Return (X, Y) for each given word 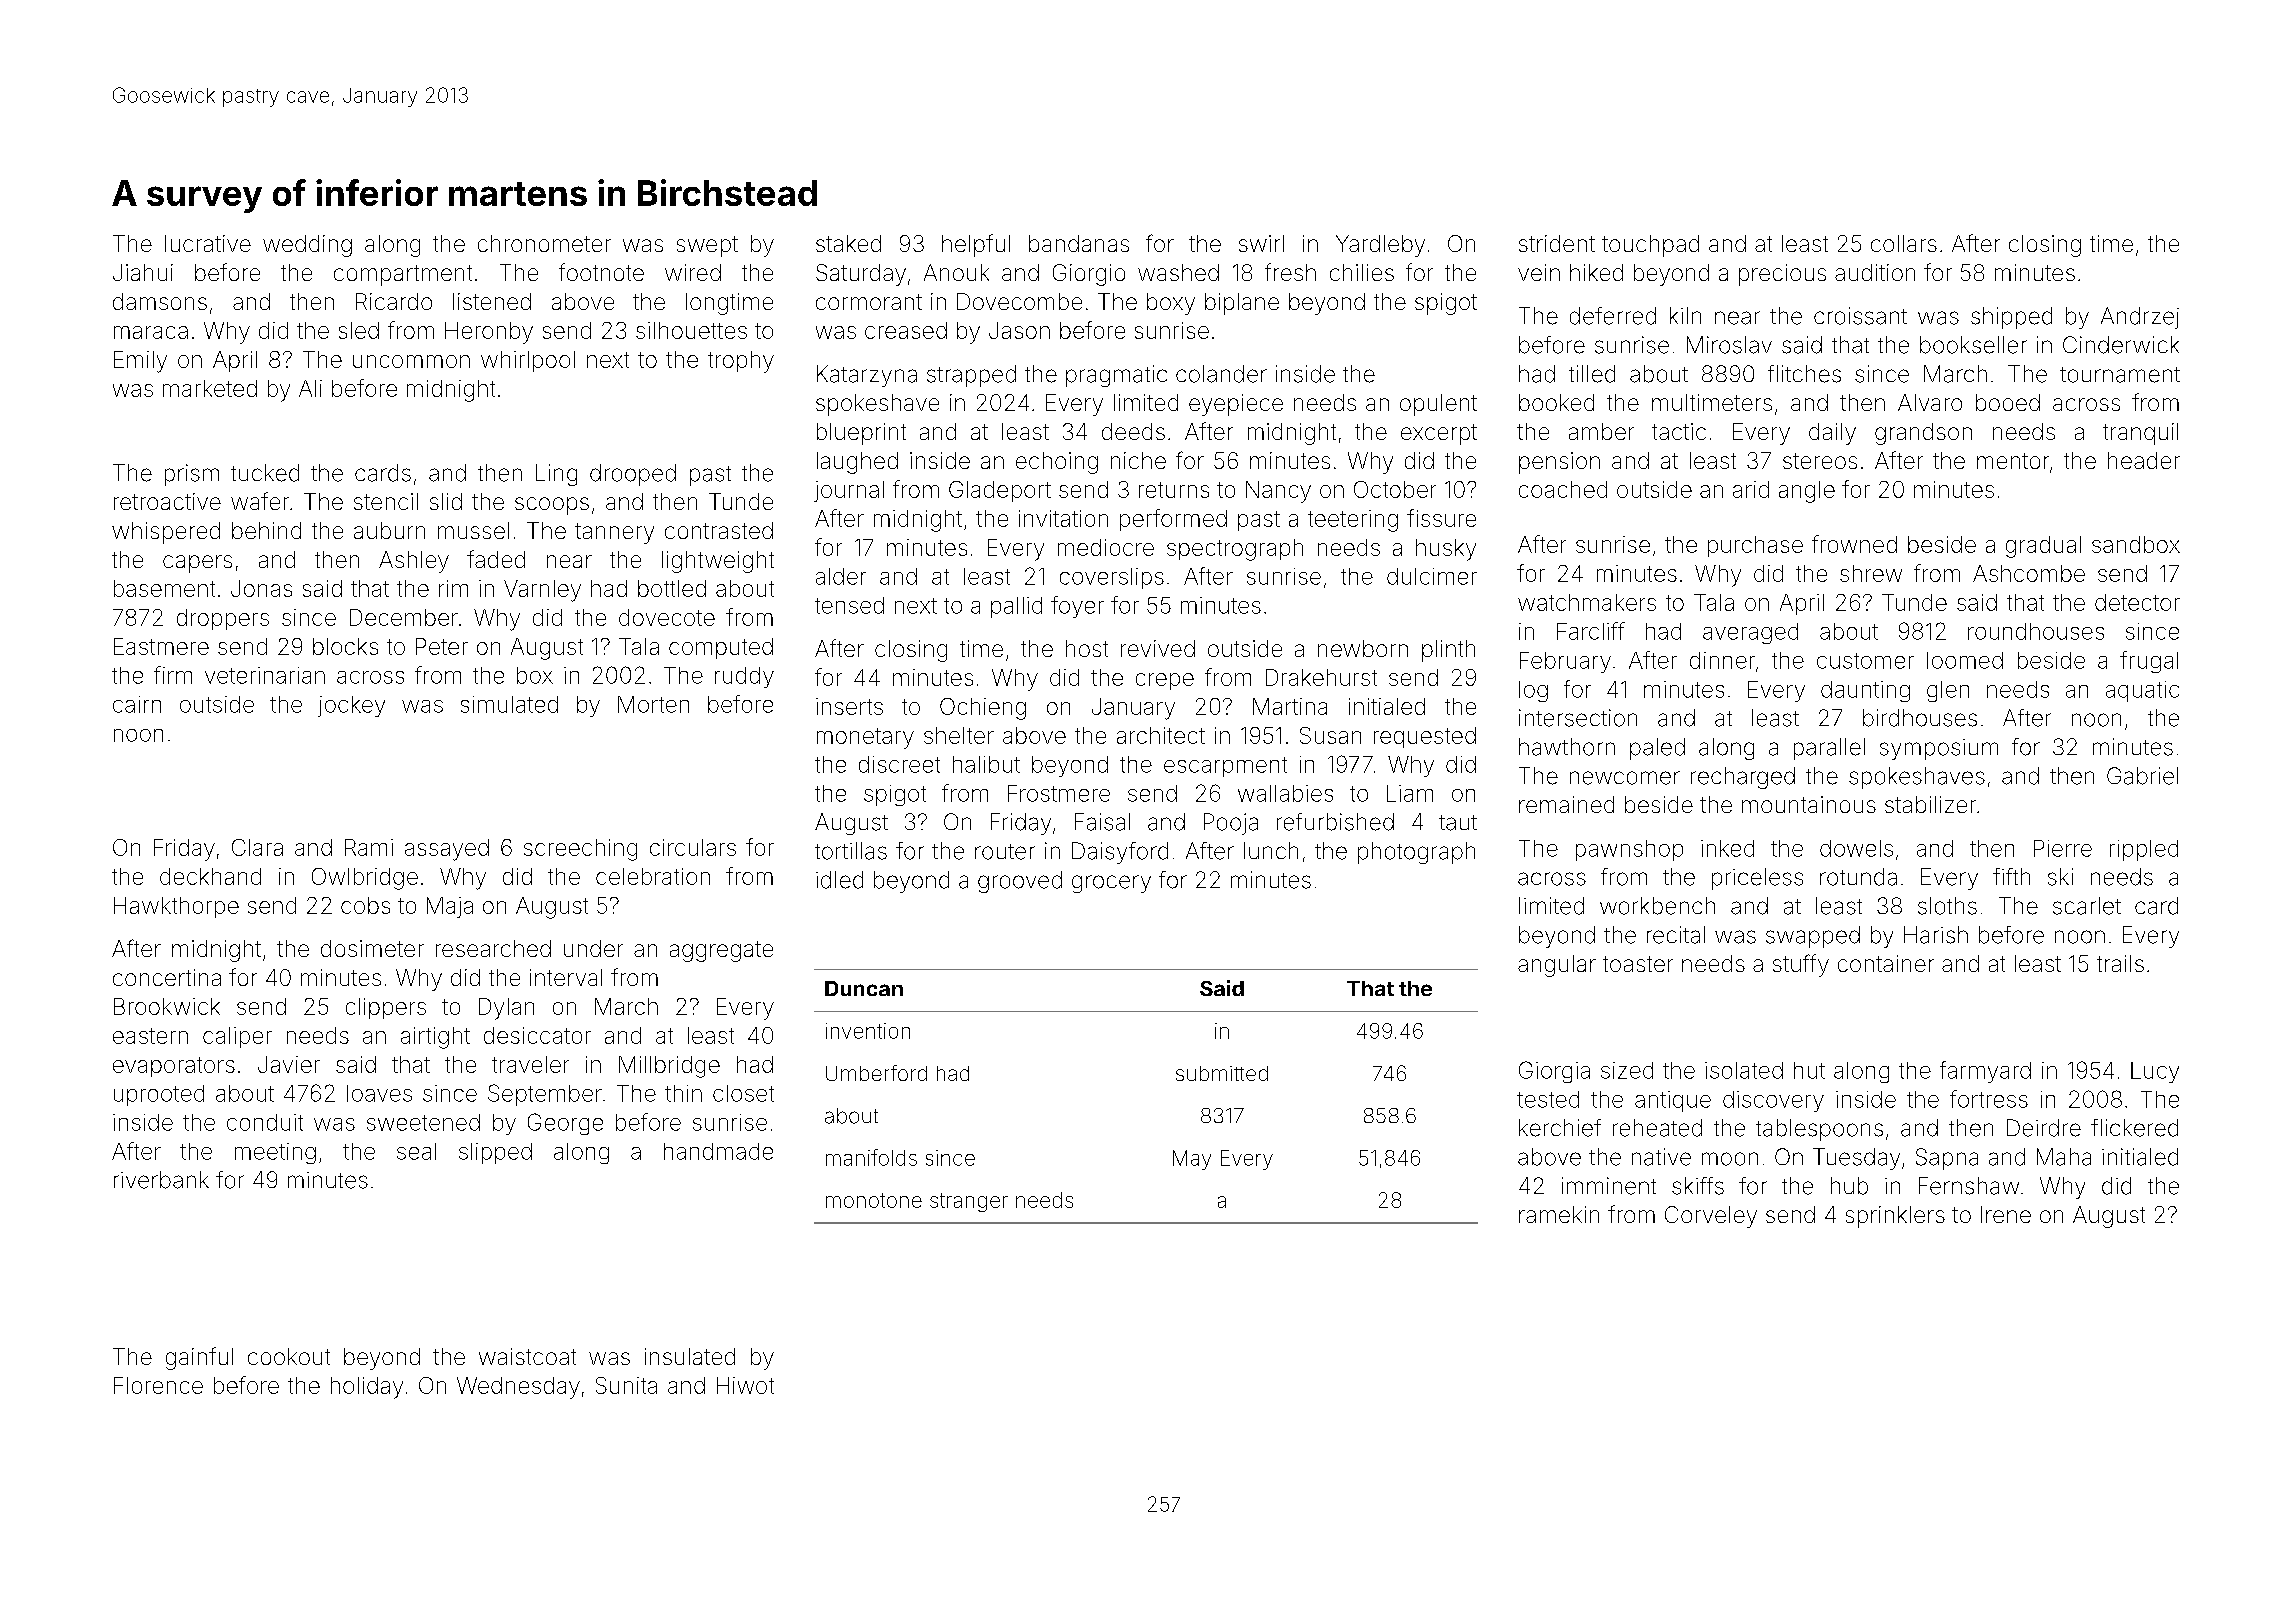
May (1192, 1160)
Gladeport (1000, 491)
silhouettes (691, 330)
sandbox (2136, 544)
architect (1161, 735)
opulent (1438, 405)
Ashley (414, 562)
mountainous (1809, 804)
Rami (369, 847)
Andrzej (2140, 318)
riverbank (161, 1180)
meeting (275, 1153)
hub (1849, 1186)
